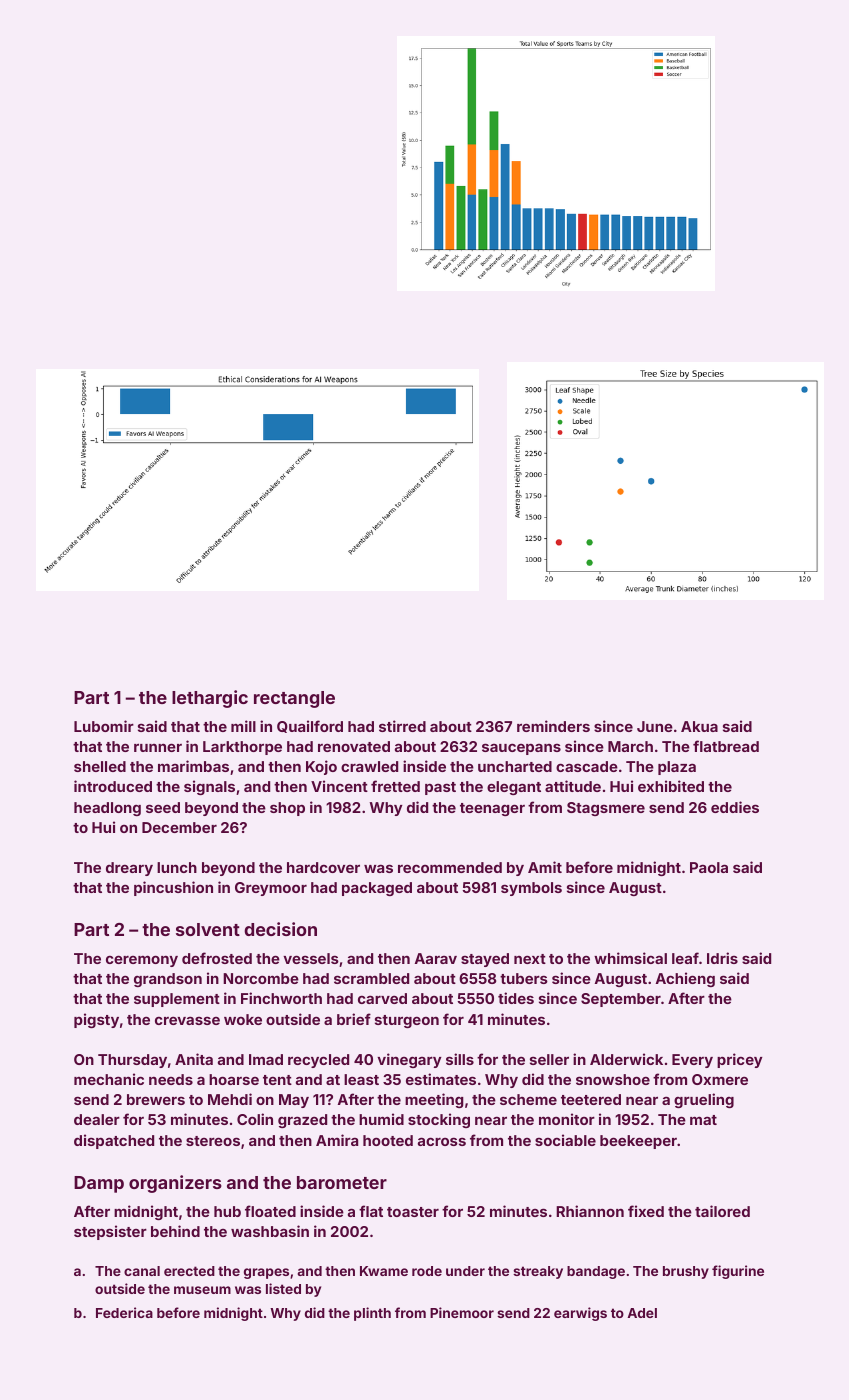 The width and height of the screenshot is (849, 1400). What do you see at coordinates (436, 958) in the screenshot?
I see `Aarav` at bounding box center [436, 958].
